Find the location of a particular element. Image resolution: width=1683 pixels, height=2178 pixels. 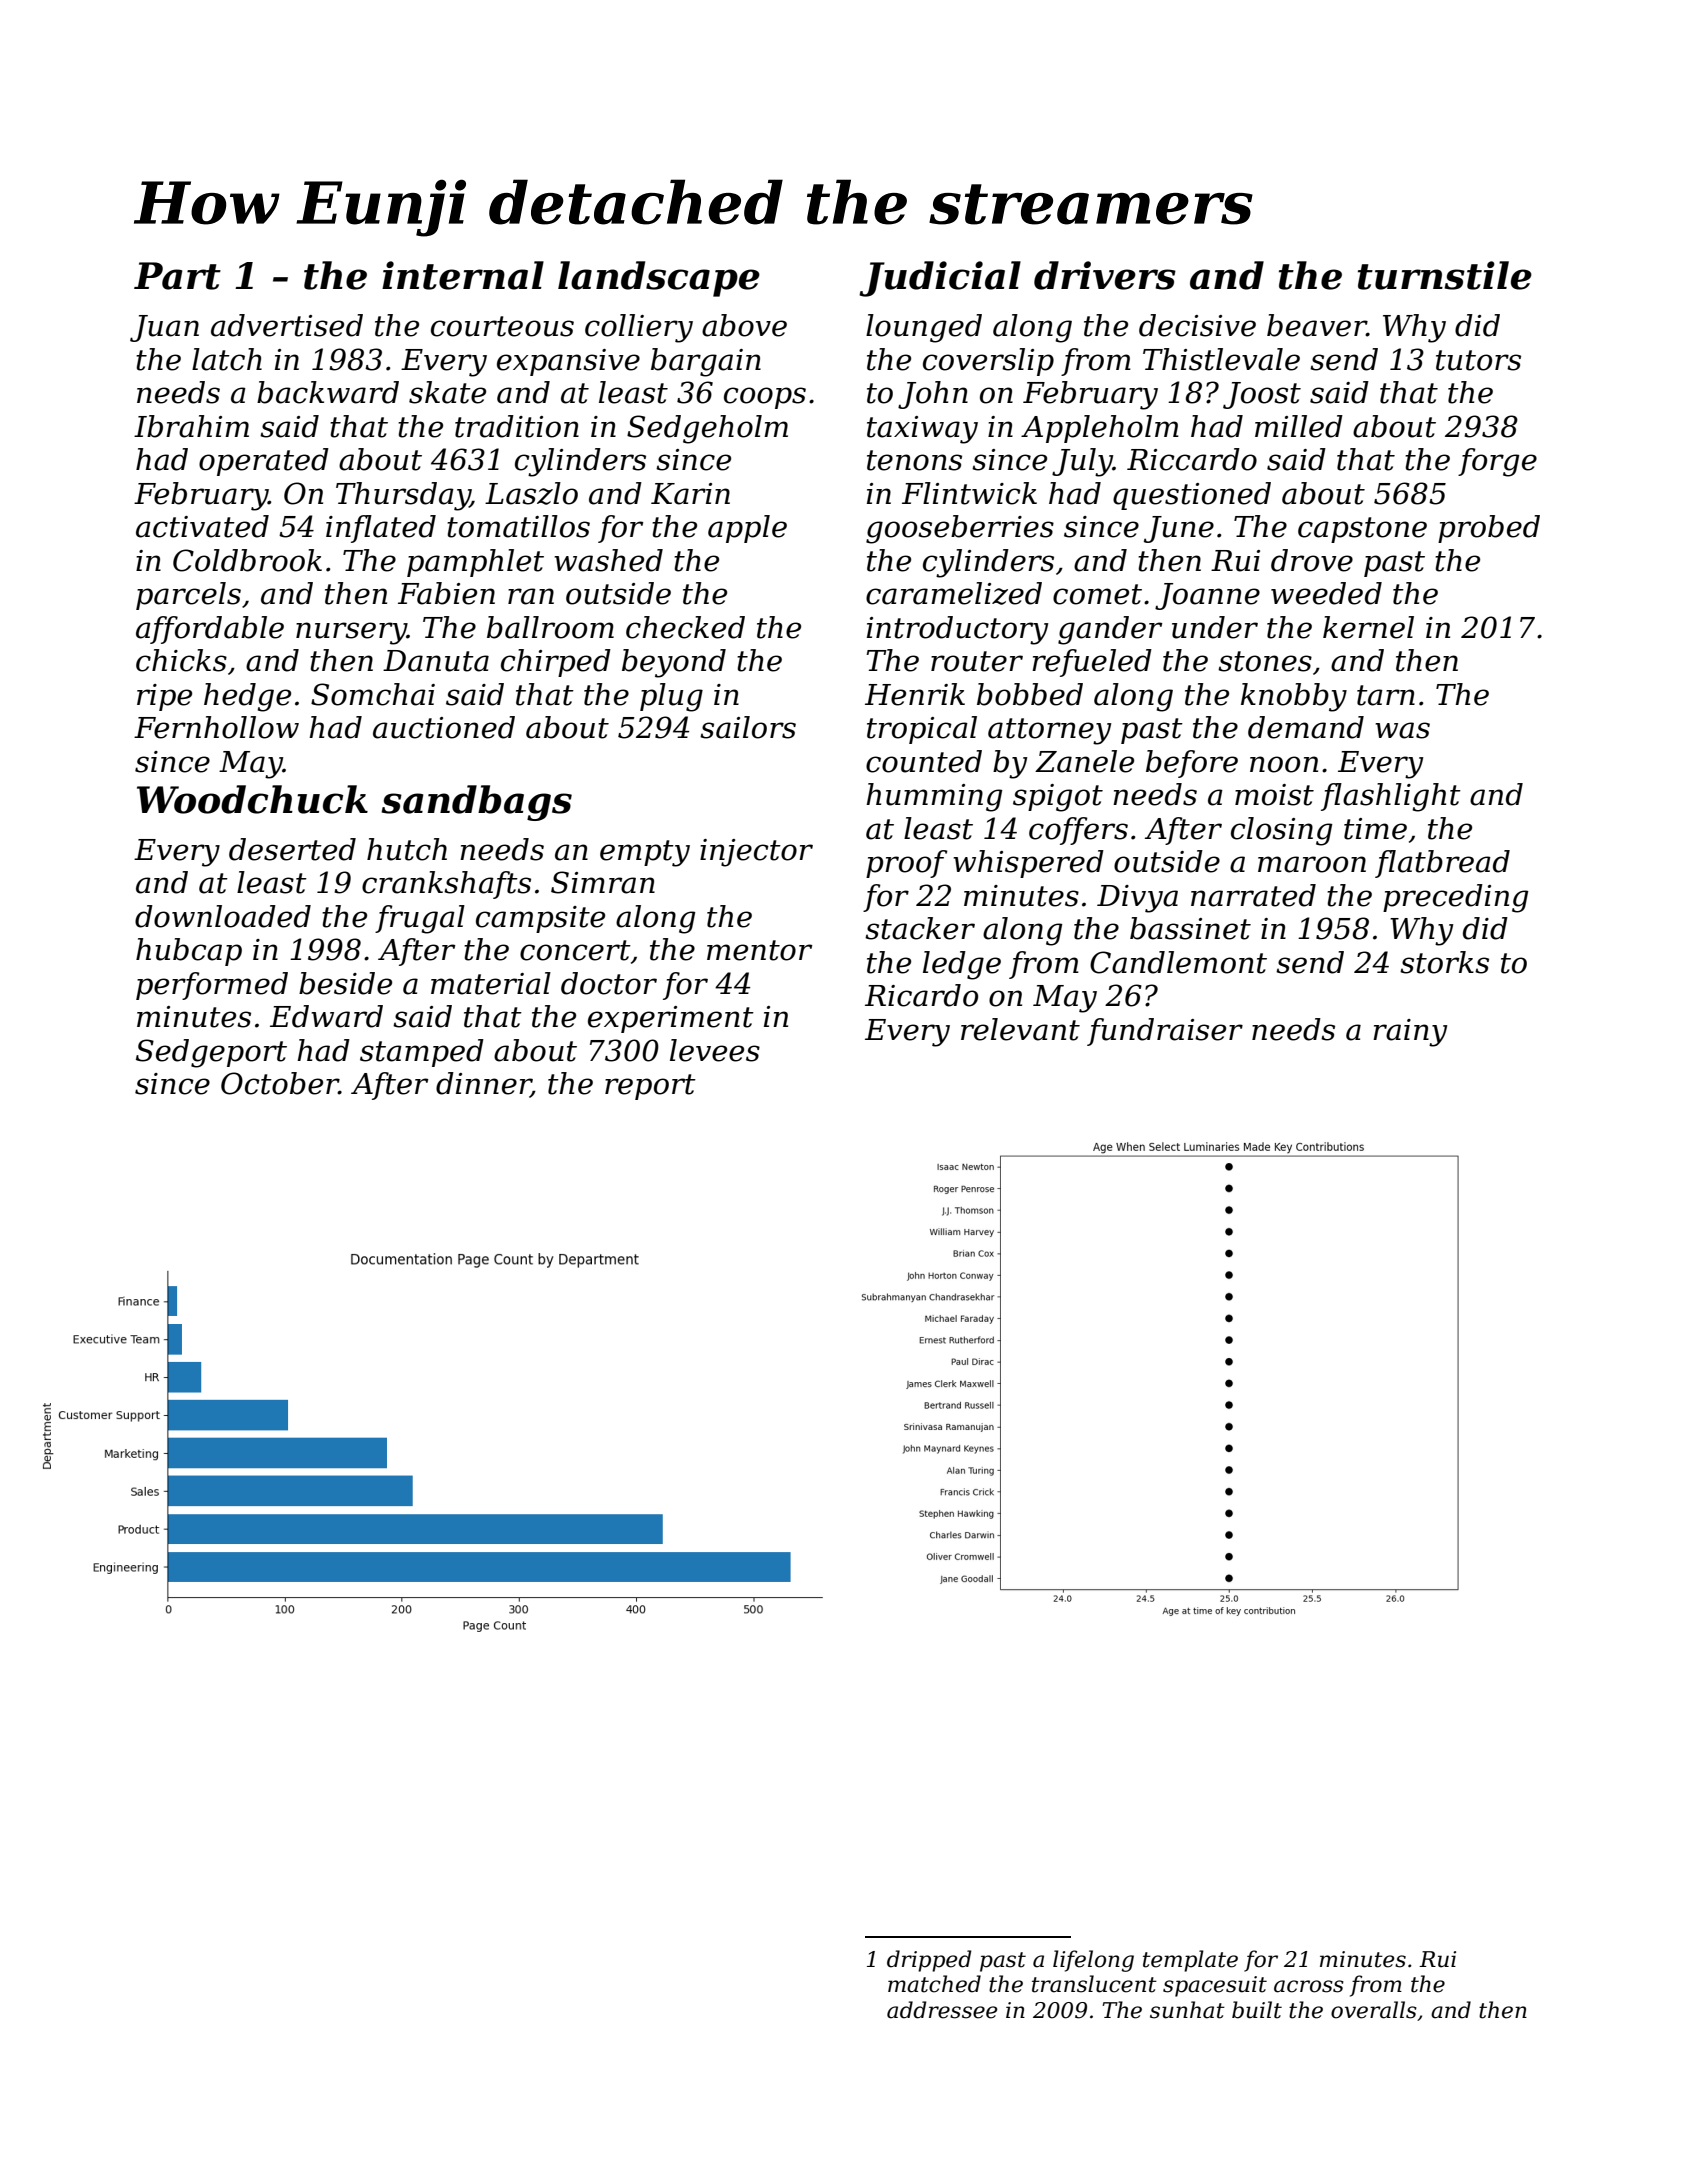

internal is located at coordinates (463, 275).
